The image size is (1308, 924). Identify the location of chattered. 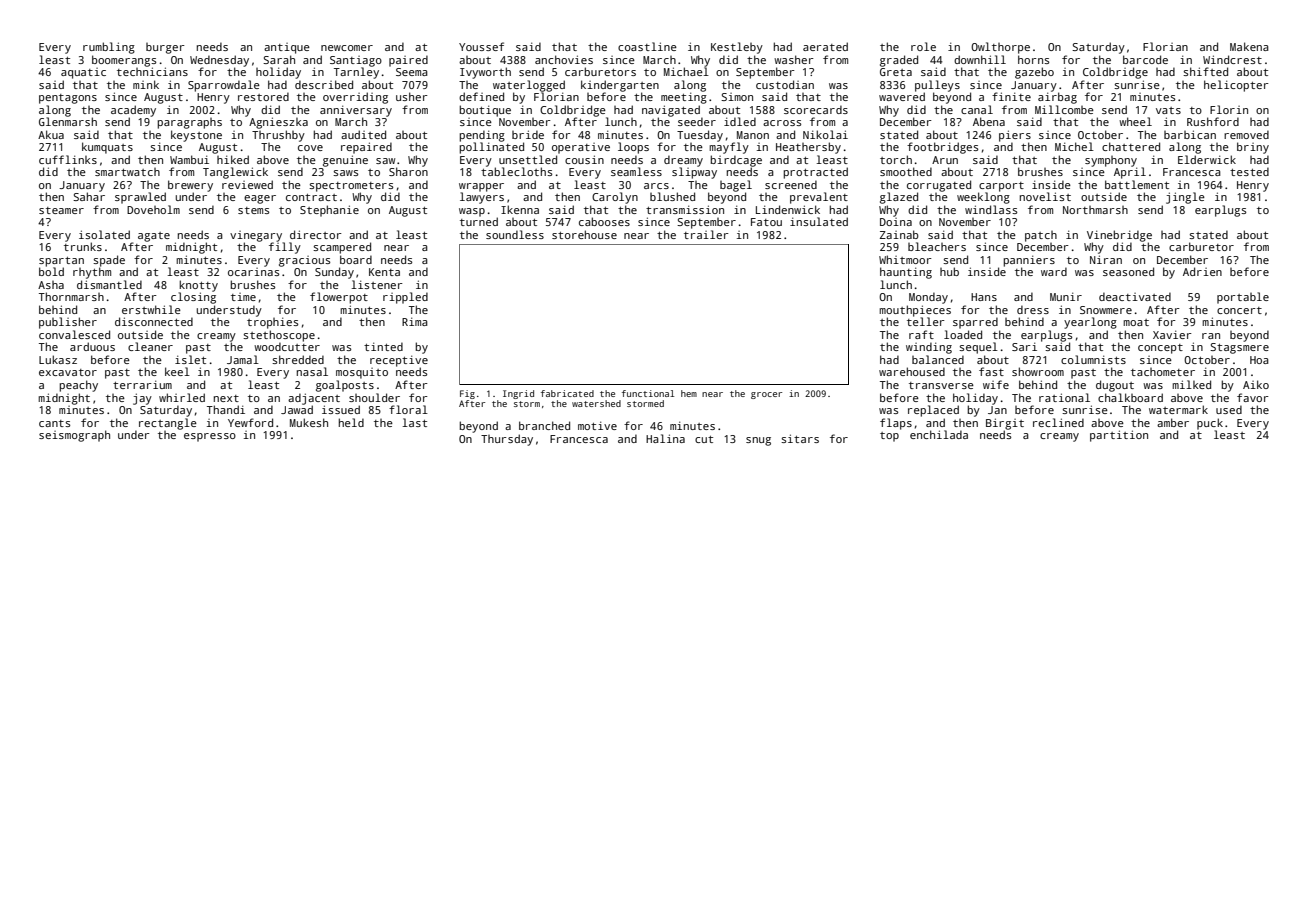
(1131, 146).
